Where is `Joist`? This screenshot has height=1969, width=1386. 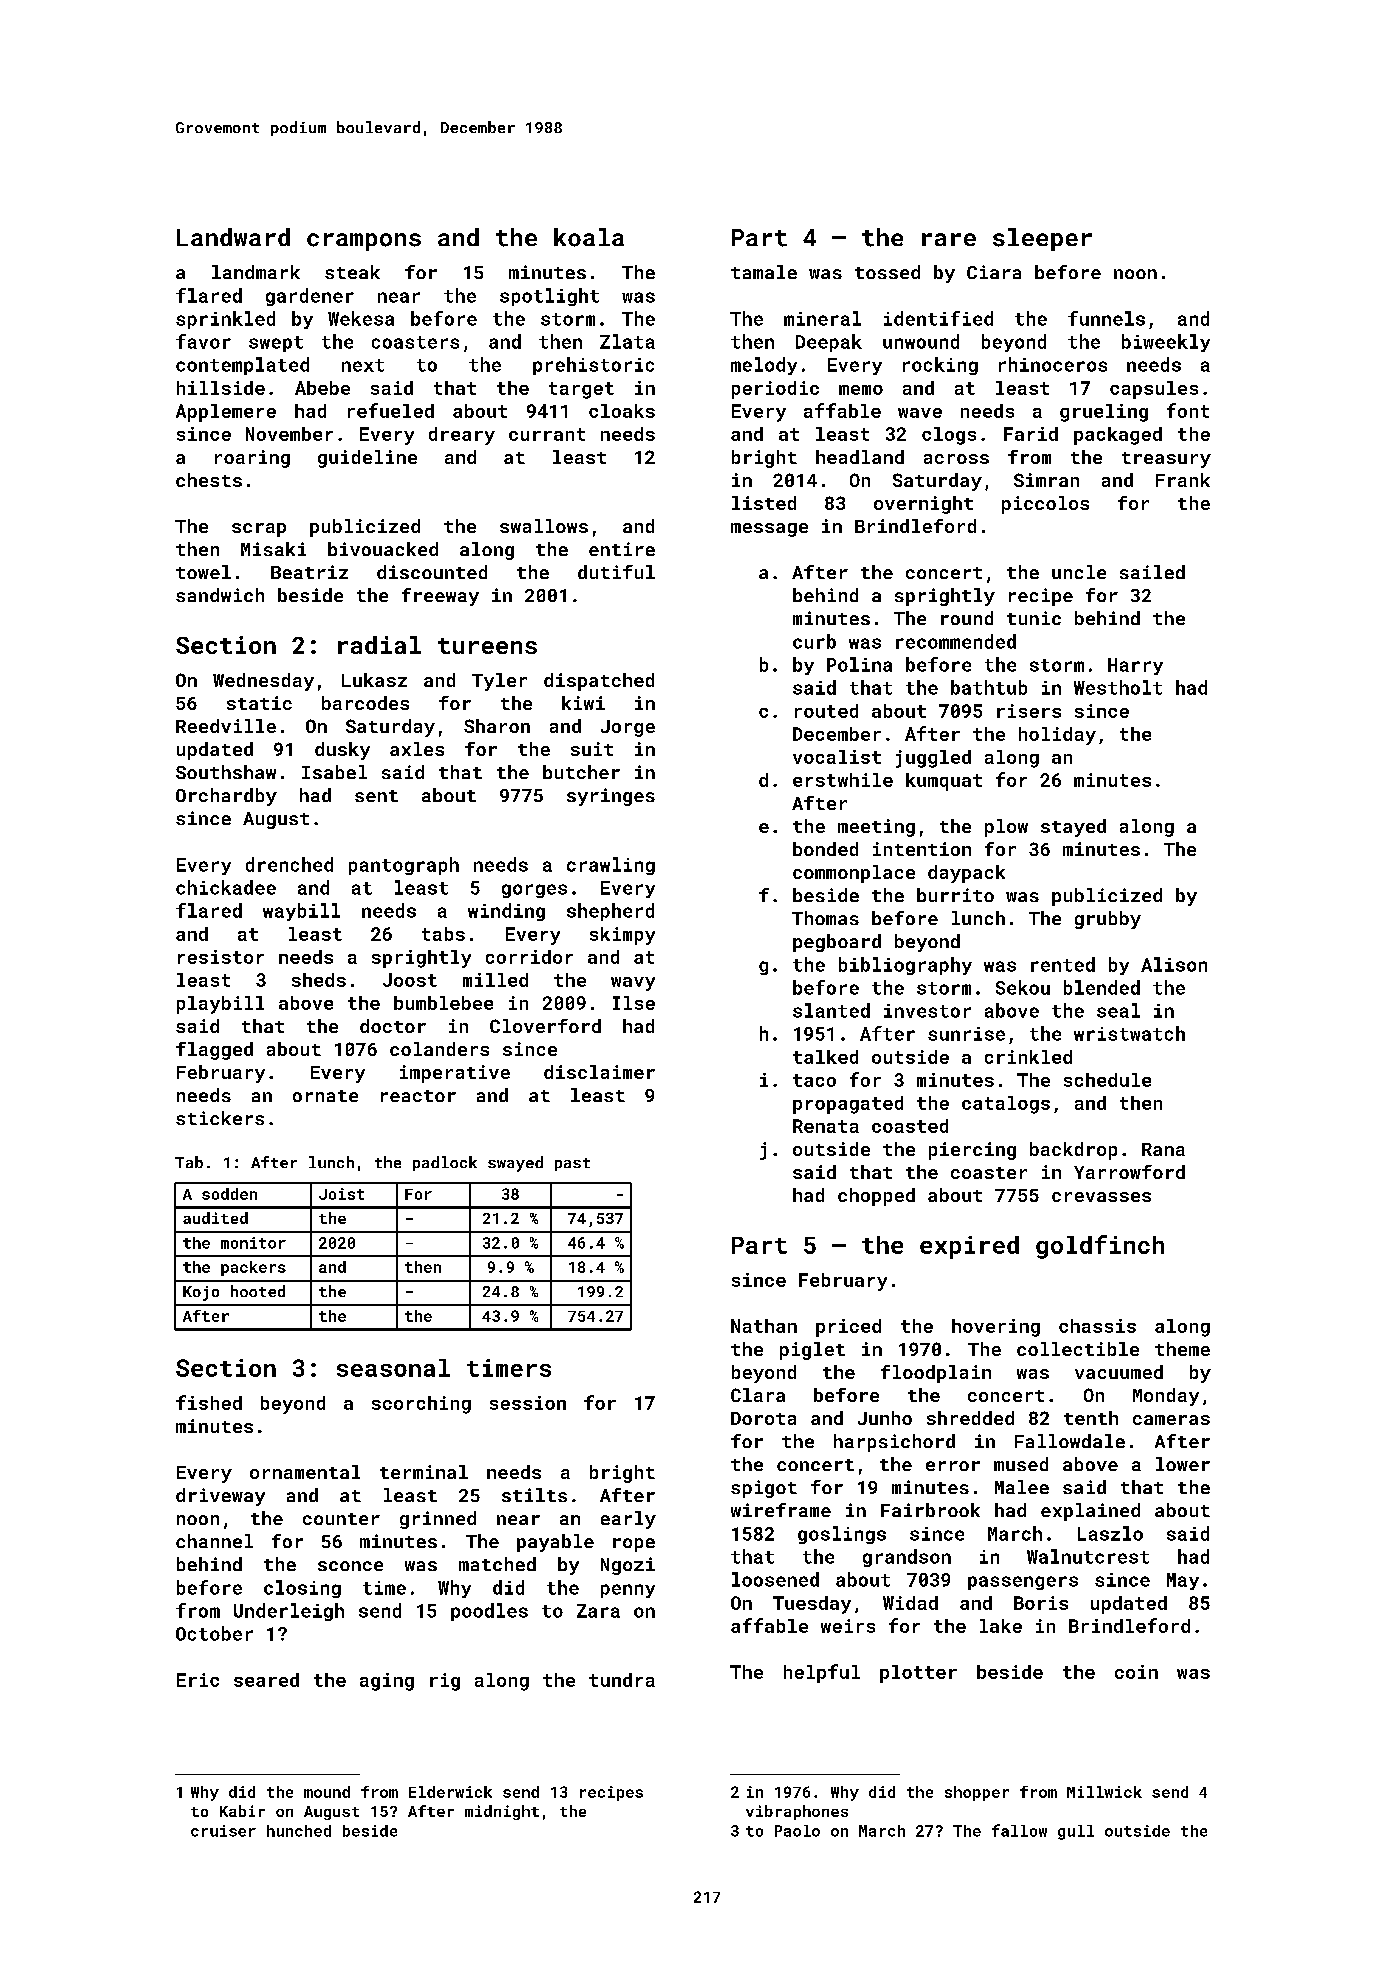 Joist is located at coordinates (341, 1194).
